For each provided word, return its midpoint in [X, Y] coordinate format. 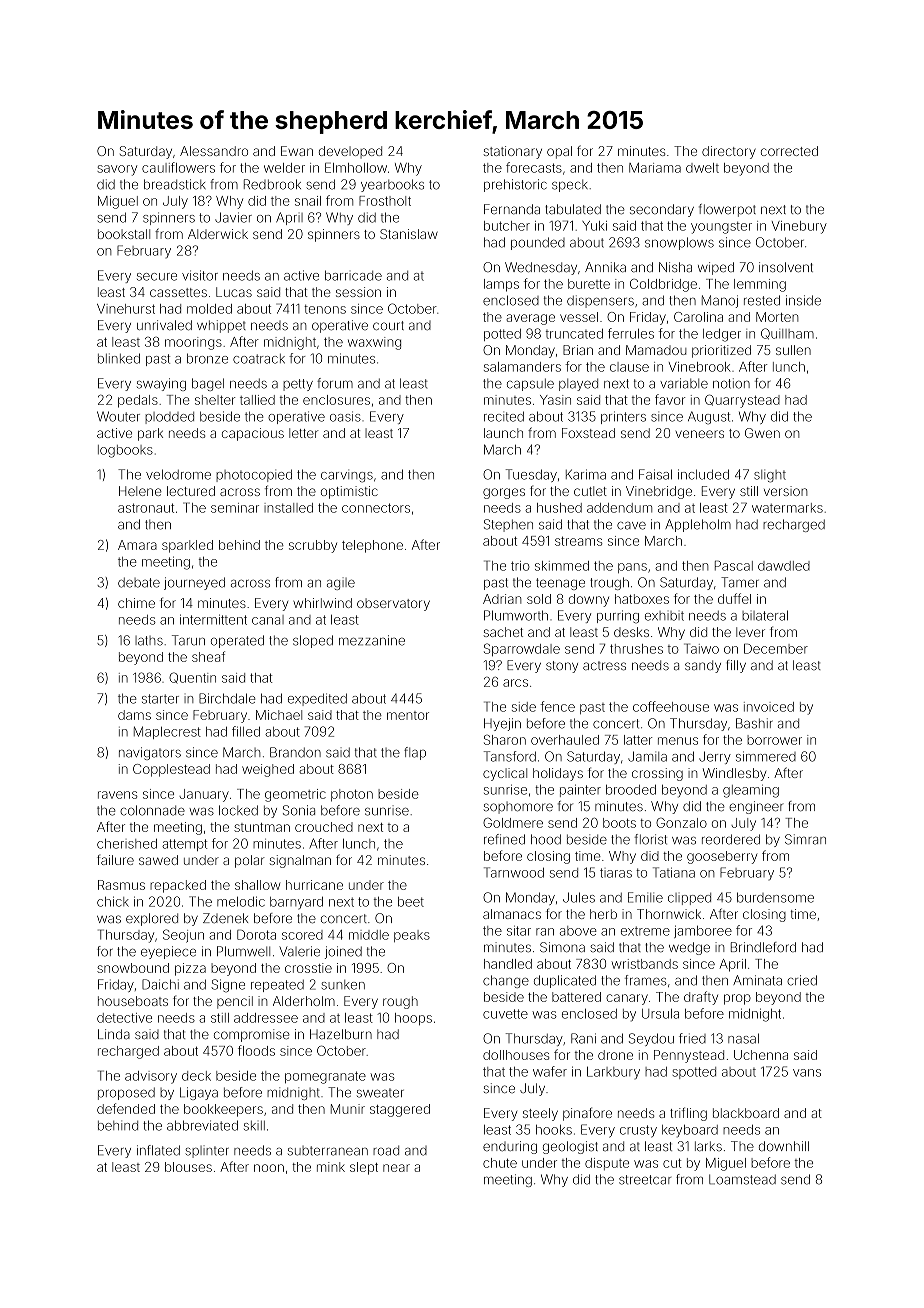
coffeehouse [671, 706]
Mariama [655, 168]
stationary [513, 152]
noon [269, 1168]
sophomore [518, 808]
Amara [137, 545]
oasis [345, 416]
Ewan [297, 151]
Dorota [256, 934]
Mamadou [656, 350]
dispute [607, 1164]
